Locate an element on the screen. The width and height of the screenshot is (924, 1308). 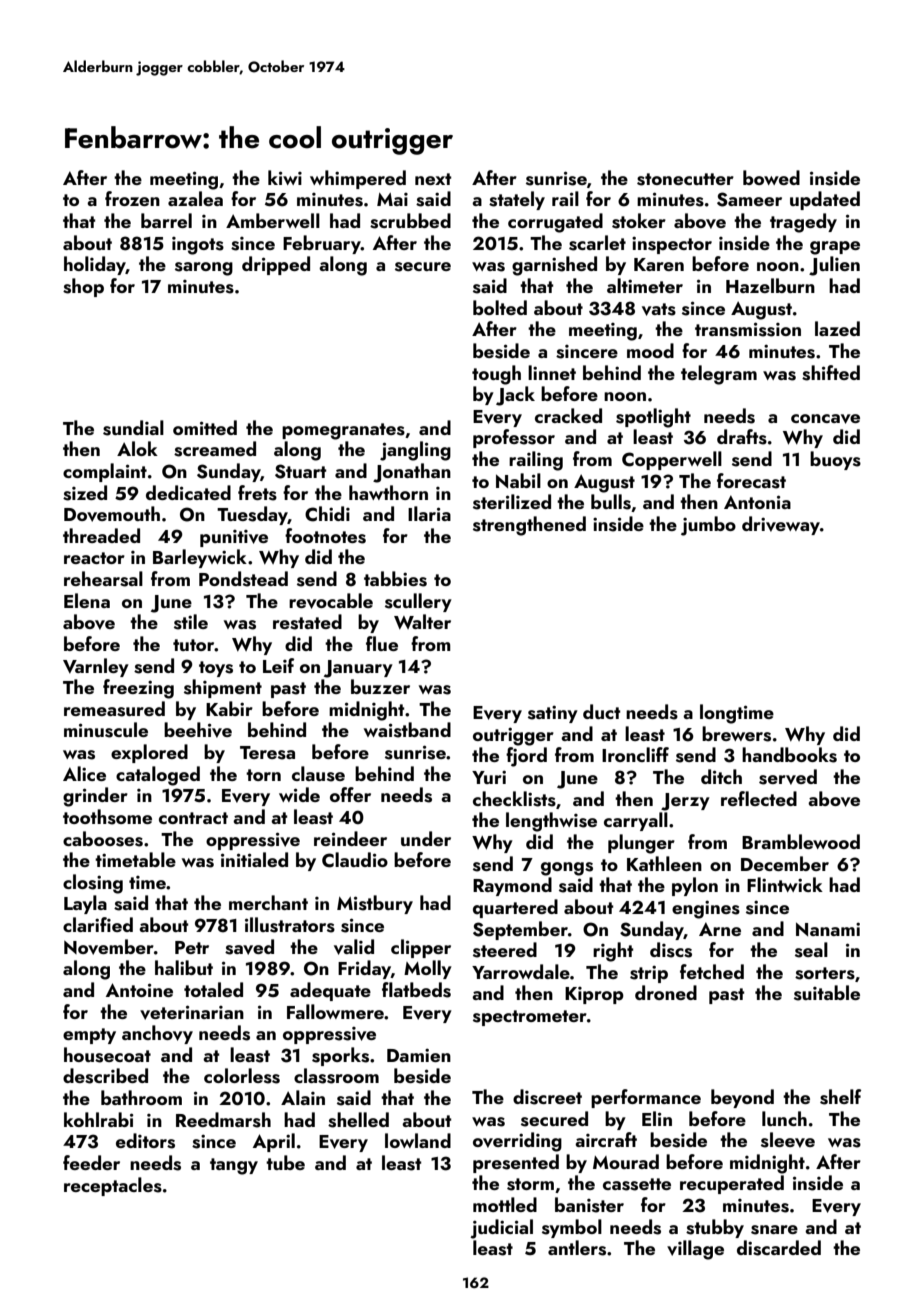
stately is located at coordinates (517, 200).
